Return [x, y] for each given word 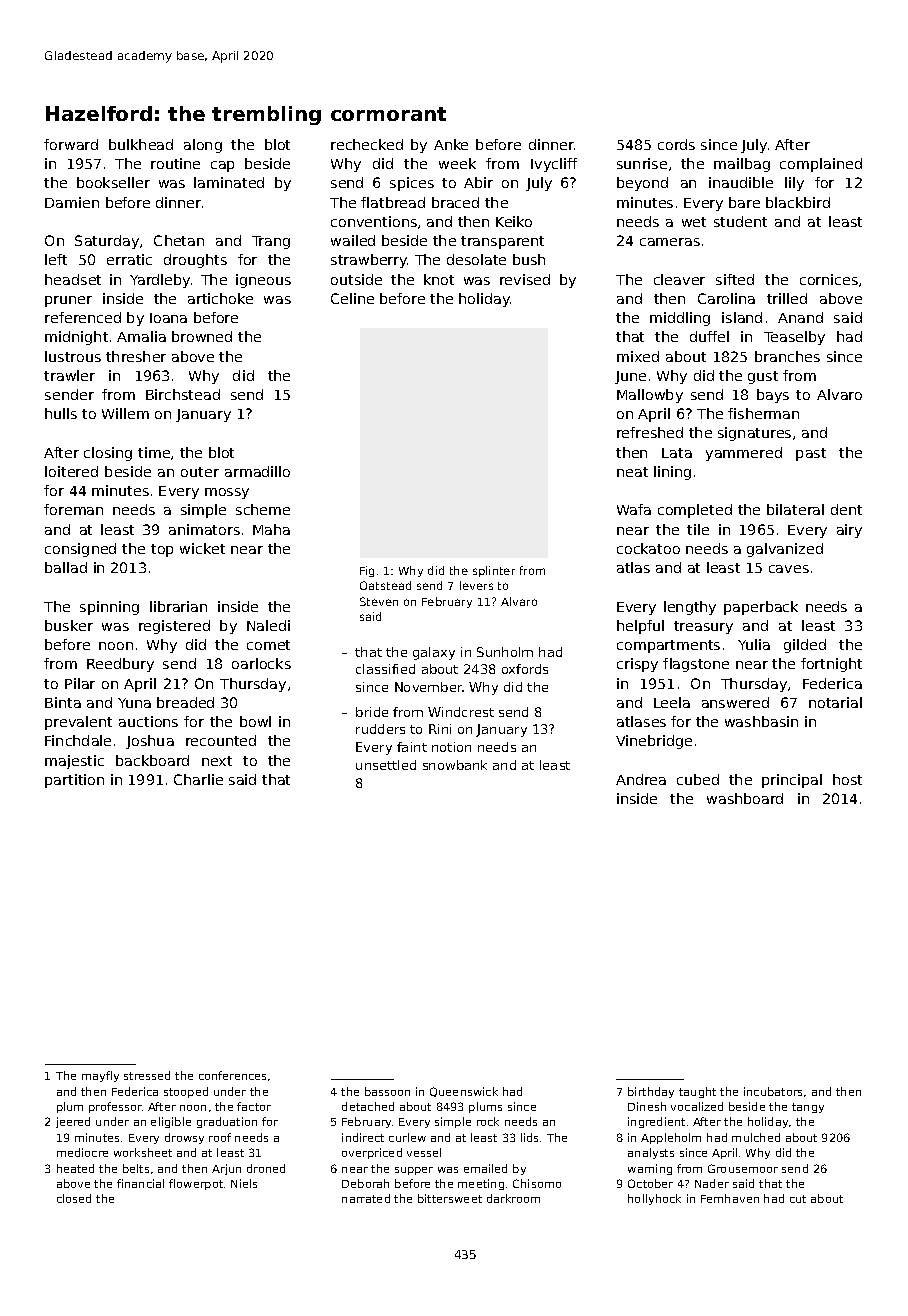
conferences [232, 1075]
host [847, 779]
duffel [709, 336]
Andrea [641, 779]
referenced [83, 317]
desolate [476, 259]
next [217, 761]
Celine [352, 298]
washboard [745, 798]
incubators [773, 1091]
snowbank [455, 765]
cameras [670, 242]
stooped [186, 1092]
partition [74, 781]
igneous [263, 281]
